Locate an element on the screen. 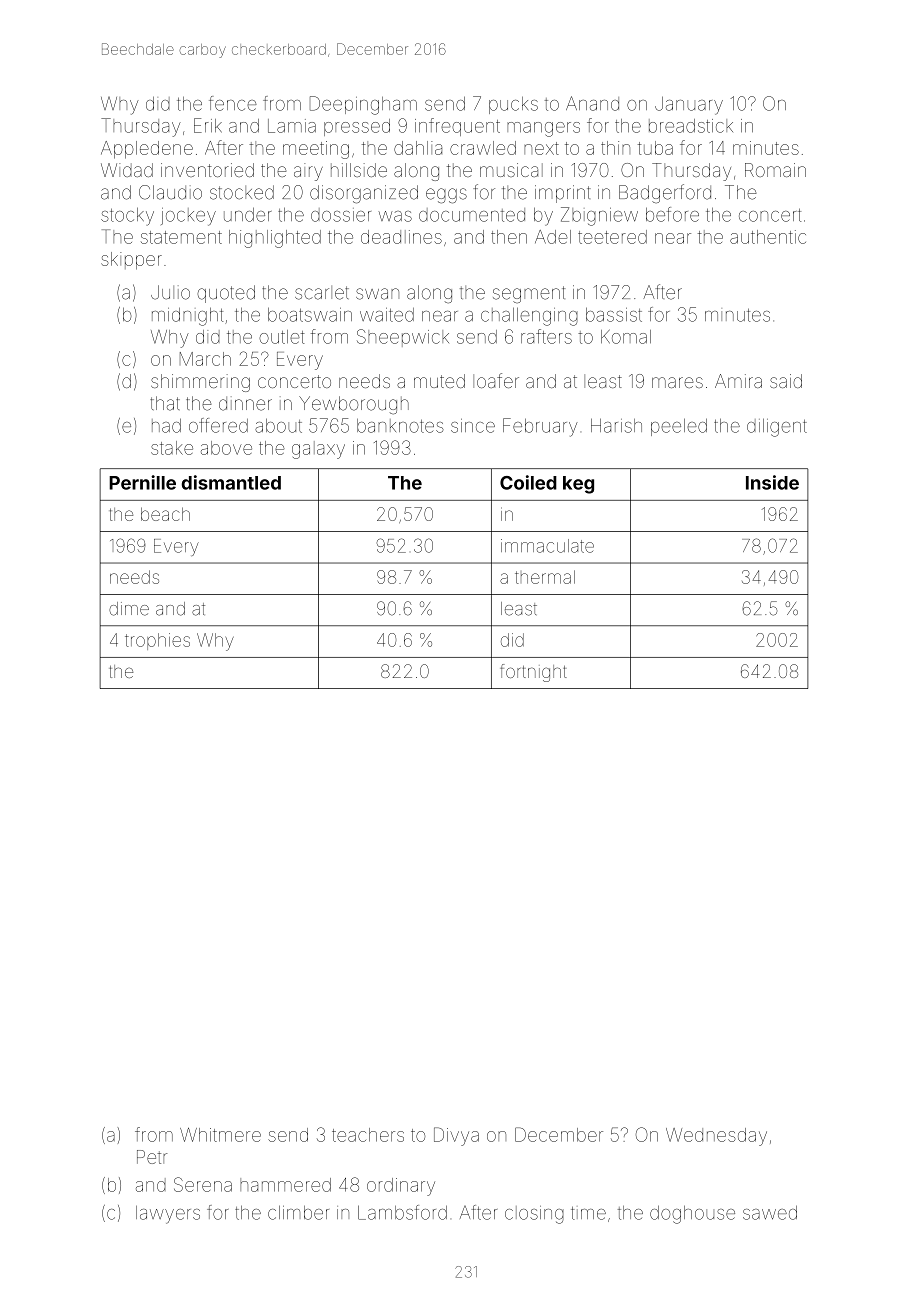 Image resolution: width=908 pixels, height=1316 pixels. Lamia is located at coordinates (292, 126).
